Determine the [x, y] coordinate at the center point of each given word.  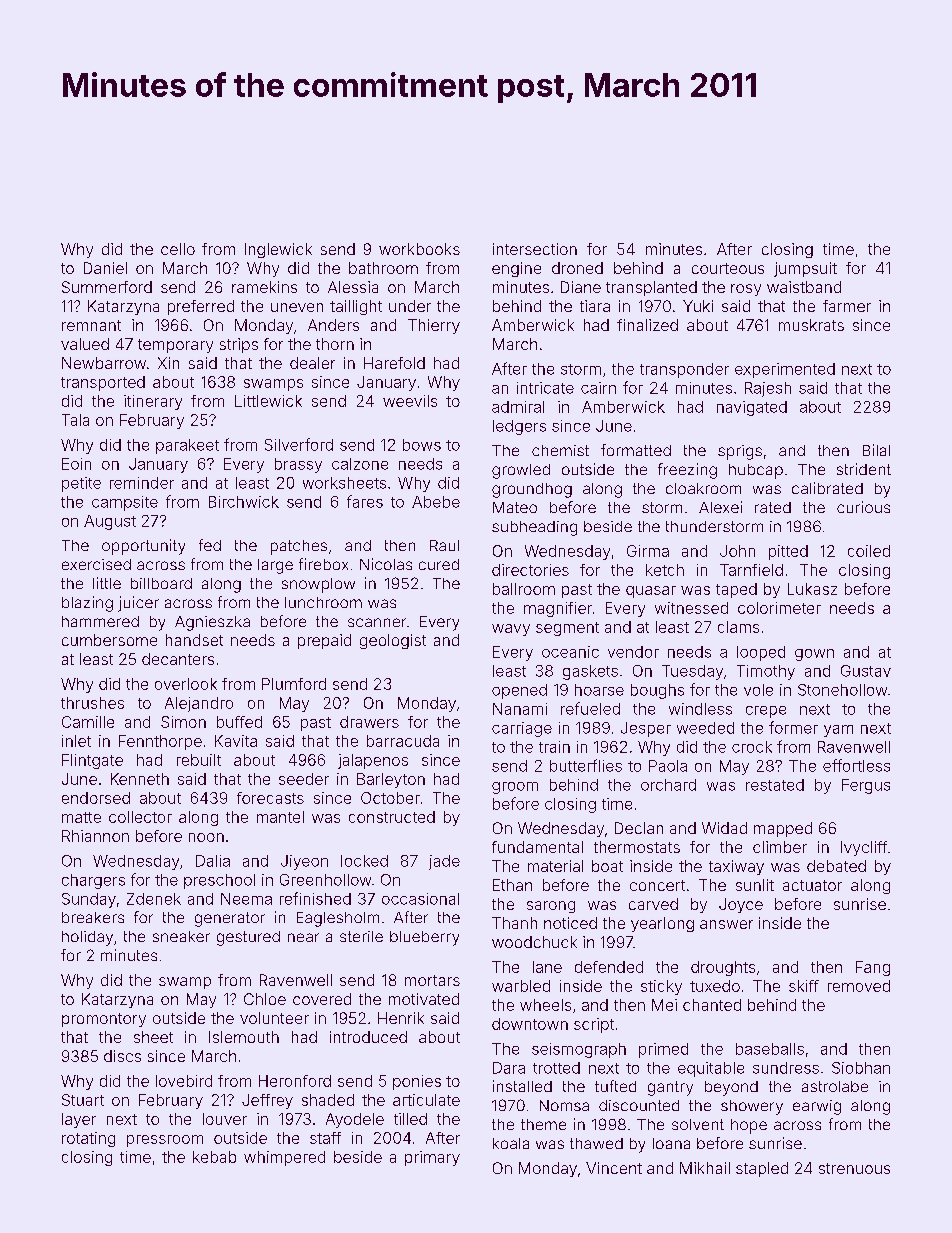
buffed [239, 722]
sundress [786, 1068]
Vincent [614, 1168]
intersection [535, 249]
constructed [392, 817]
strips [239, 345]
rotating [88, 1139]
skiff [804, 986]
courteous [728, 268]
